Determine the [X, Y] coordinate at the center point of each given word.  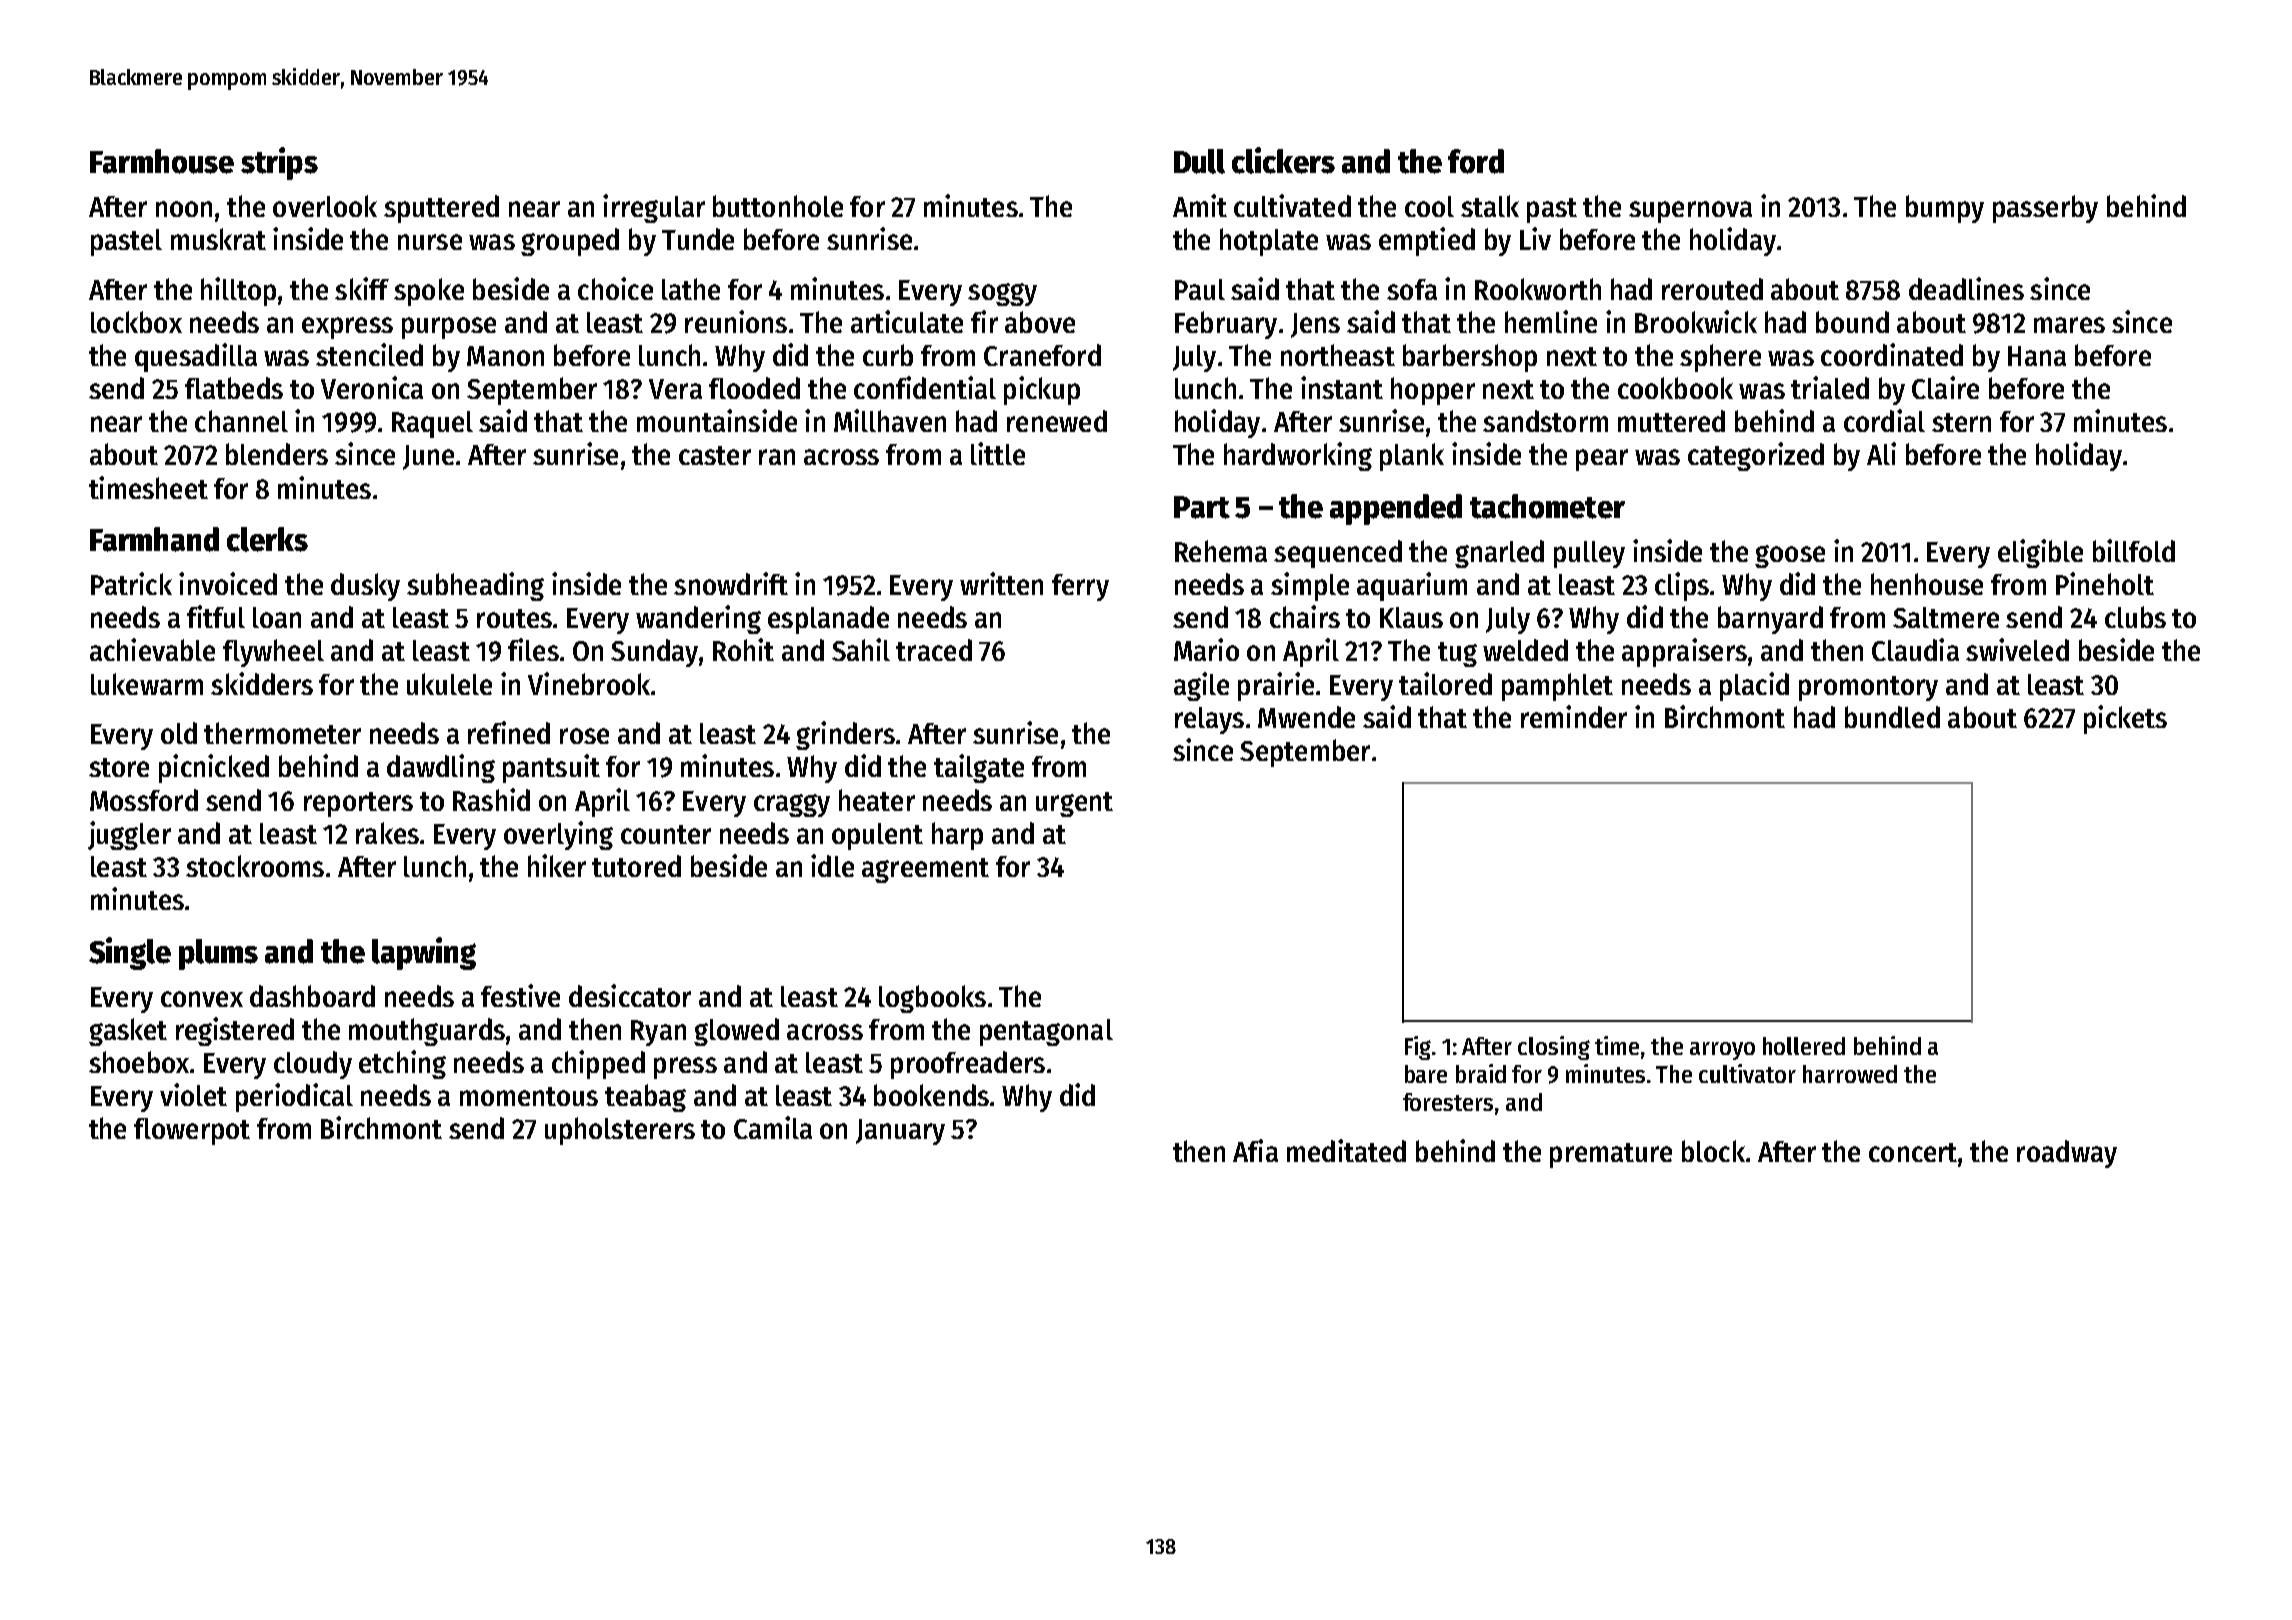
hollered [1804, 1046]
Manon [505, 356]
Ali [1881, 453]
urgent [1074, 804]
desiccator [630, 995]
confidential [925, 387]
